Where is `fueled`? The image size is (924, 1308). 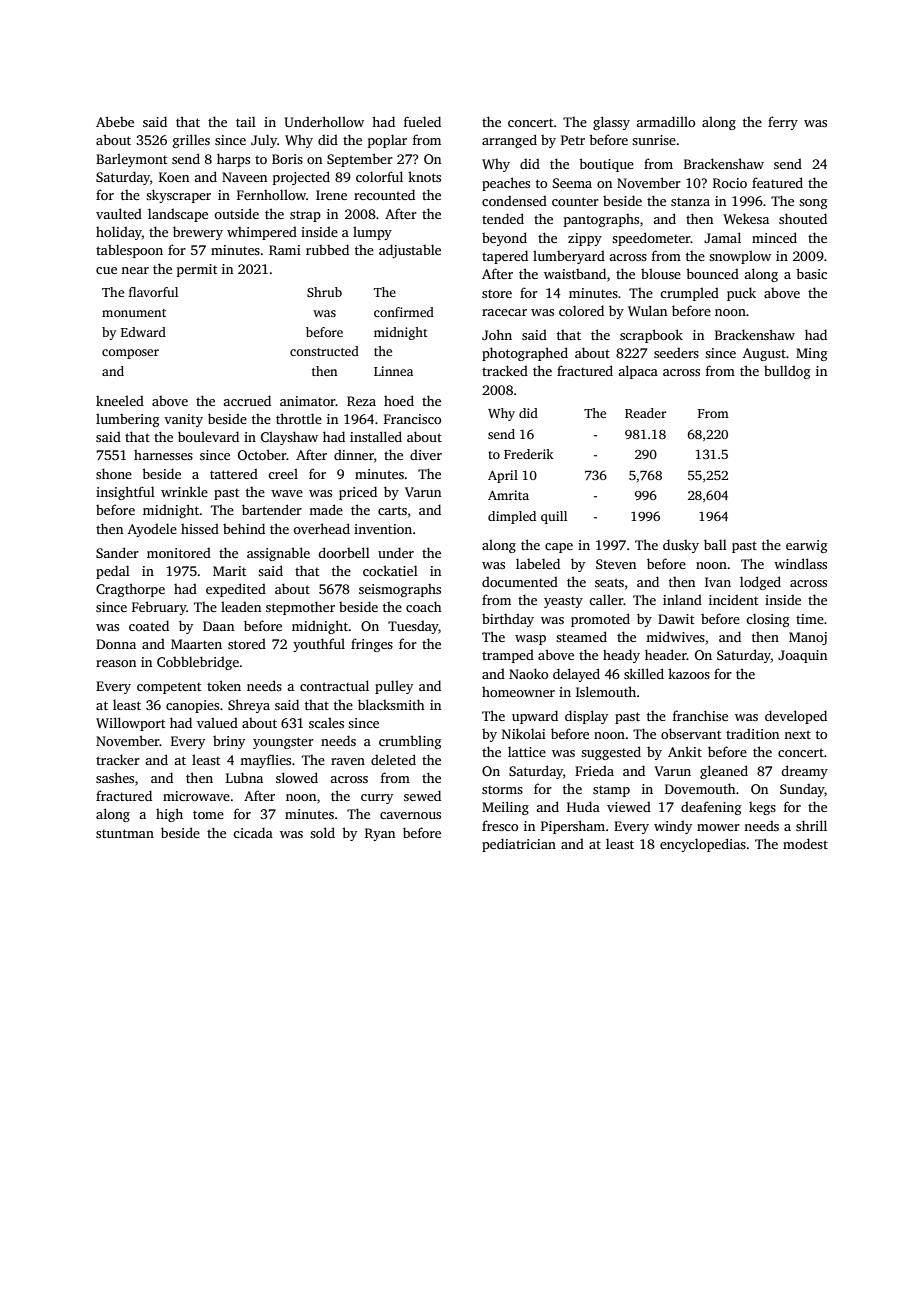
fueled is located at coordinates (422, 121).
